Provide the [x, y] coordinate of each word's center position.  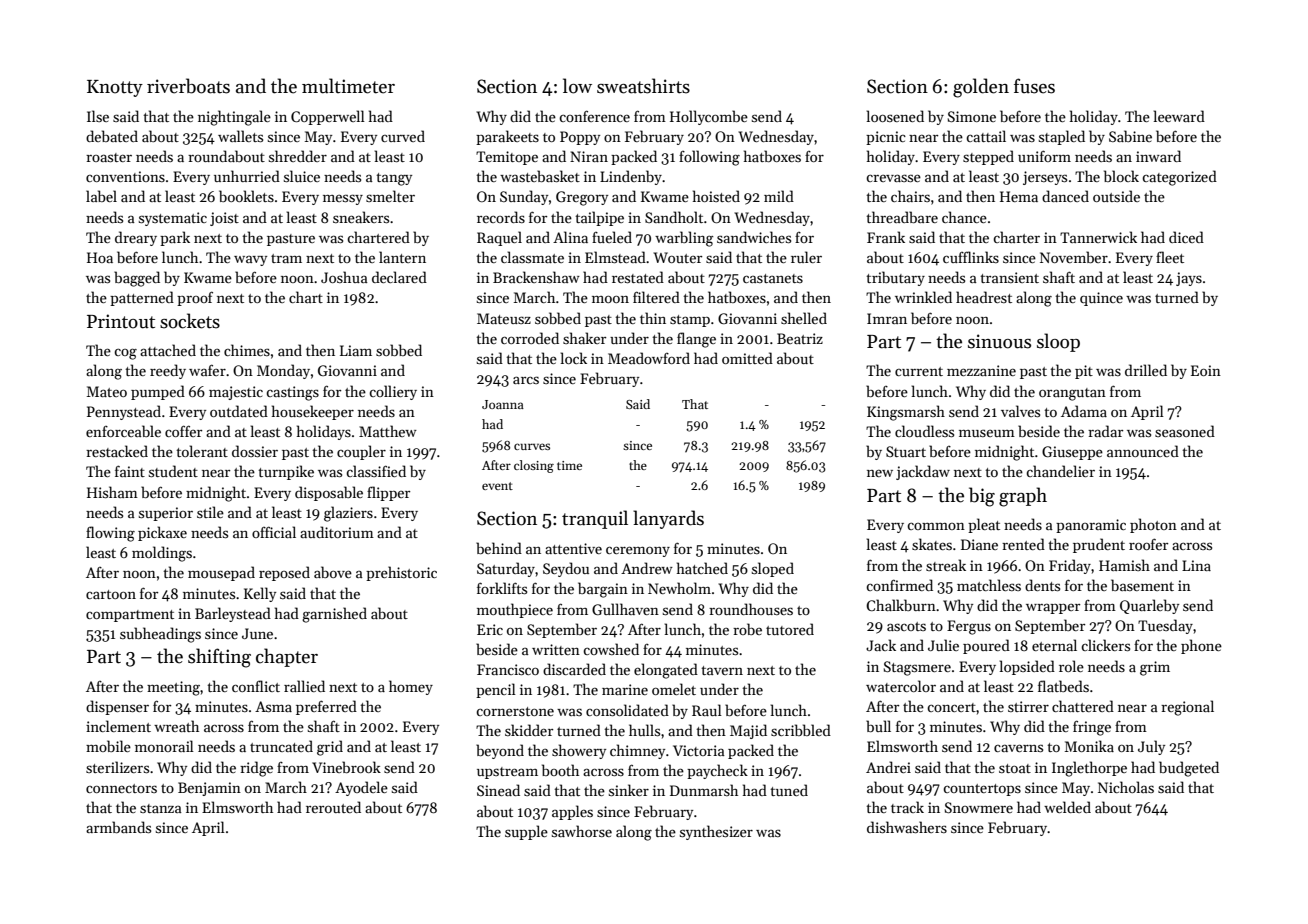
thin [653, 318]
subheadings [160, 635]
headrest [984, 297]
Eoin [1206, 370]
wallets [240, 136]
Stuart [906, 451]
